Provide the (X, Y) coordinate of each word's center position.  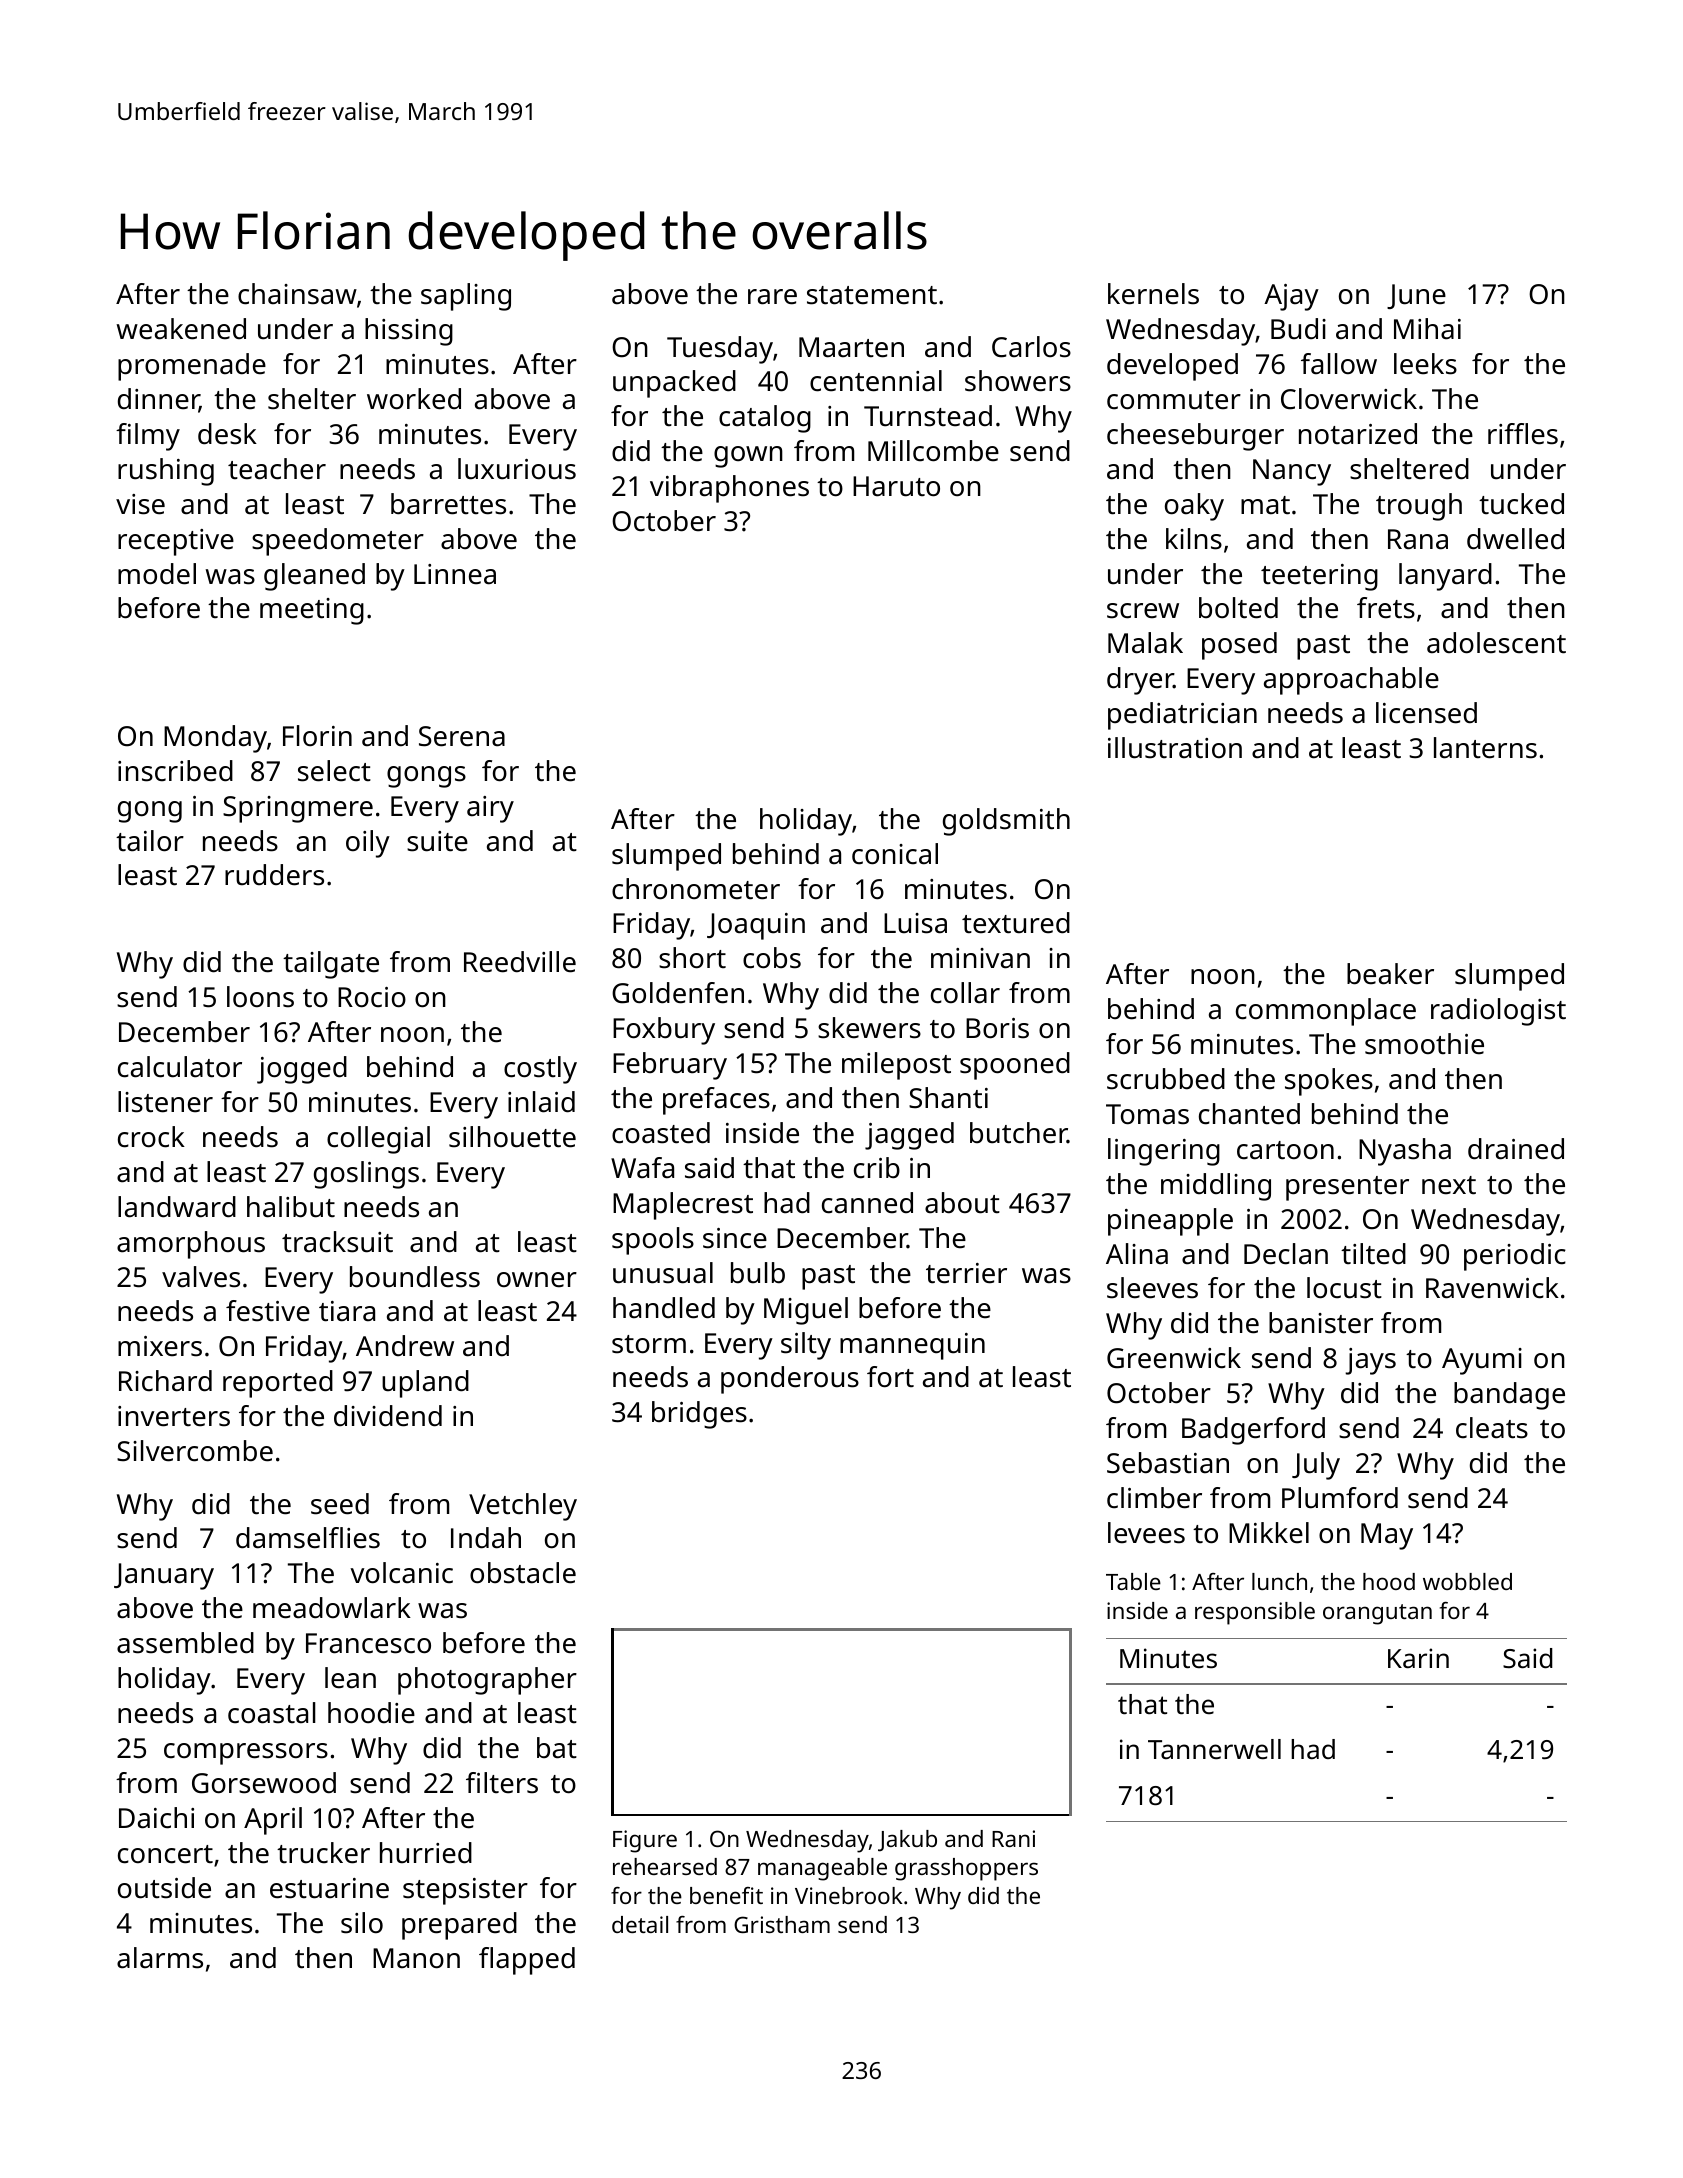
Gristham (782, 1924)
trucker (323, 1853)
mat (1265, 505)
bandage (1509, 1396)
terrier (966, 1273)
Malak (1145, 643)
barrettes (448, 504)
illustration (1175, 748)
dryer (1140, 681)
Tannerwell (1214, 1749)
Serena (462, 736)
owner (537, 1280)
